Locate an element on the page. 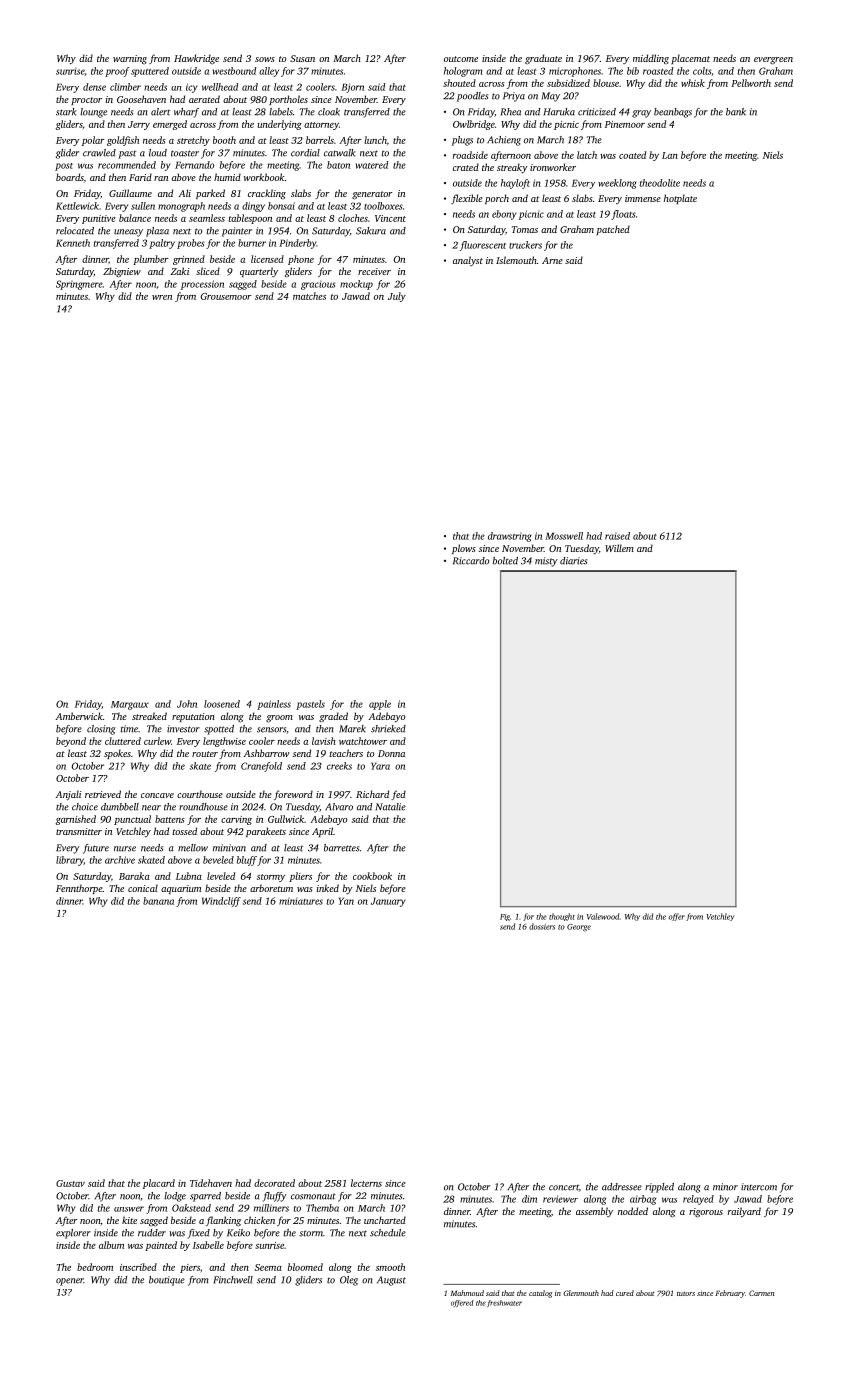  dossiers is located at coordinates (542, 926).
